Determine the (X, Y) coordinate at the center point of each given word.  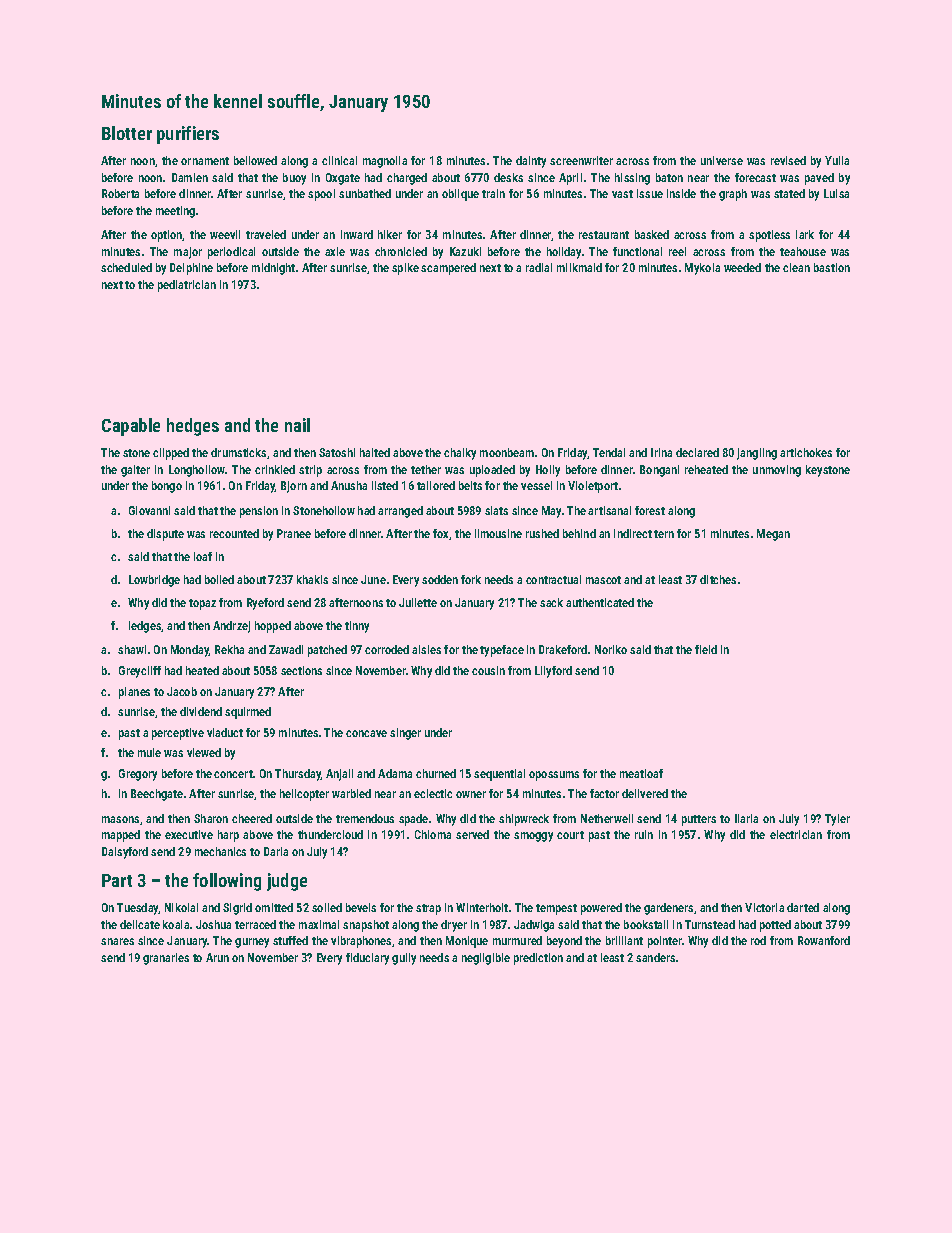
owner (471, 794)
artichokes (806, 452)
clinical (339, 160)
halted (375, 452)
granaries (166, 959)
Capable (131, 427)
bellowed (255, 160)
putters (699, 820)
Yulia (837, 160)
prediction (538, 959)
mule (149, 752)
